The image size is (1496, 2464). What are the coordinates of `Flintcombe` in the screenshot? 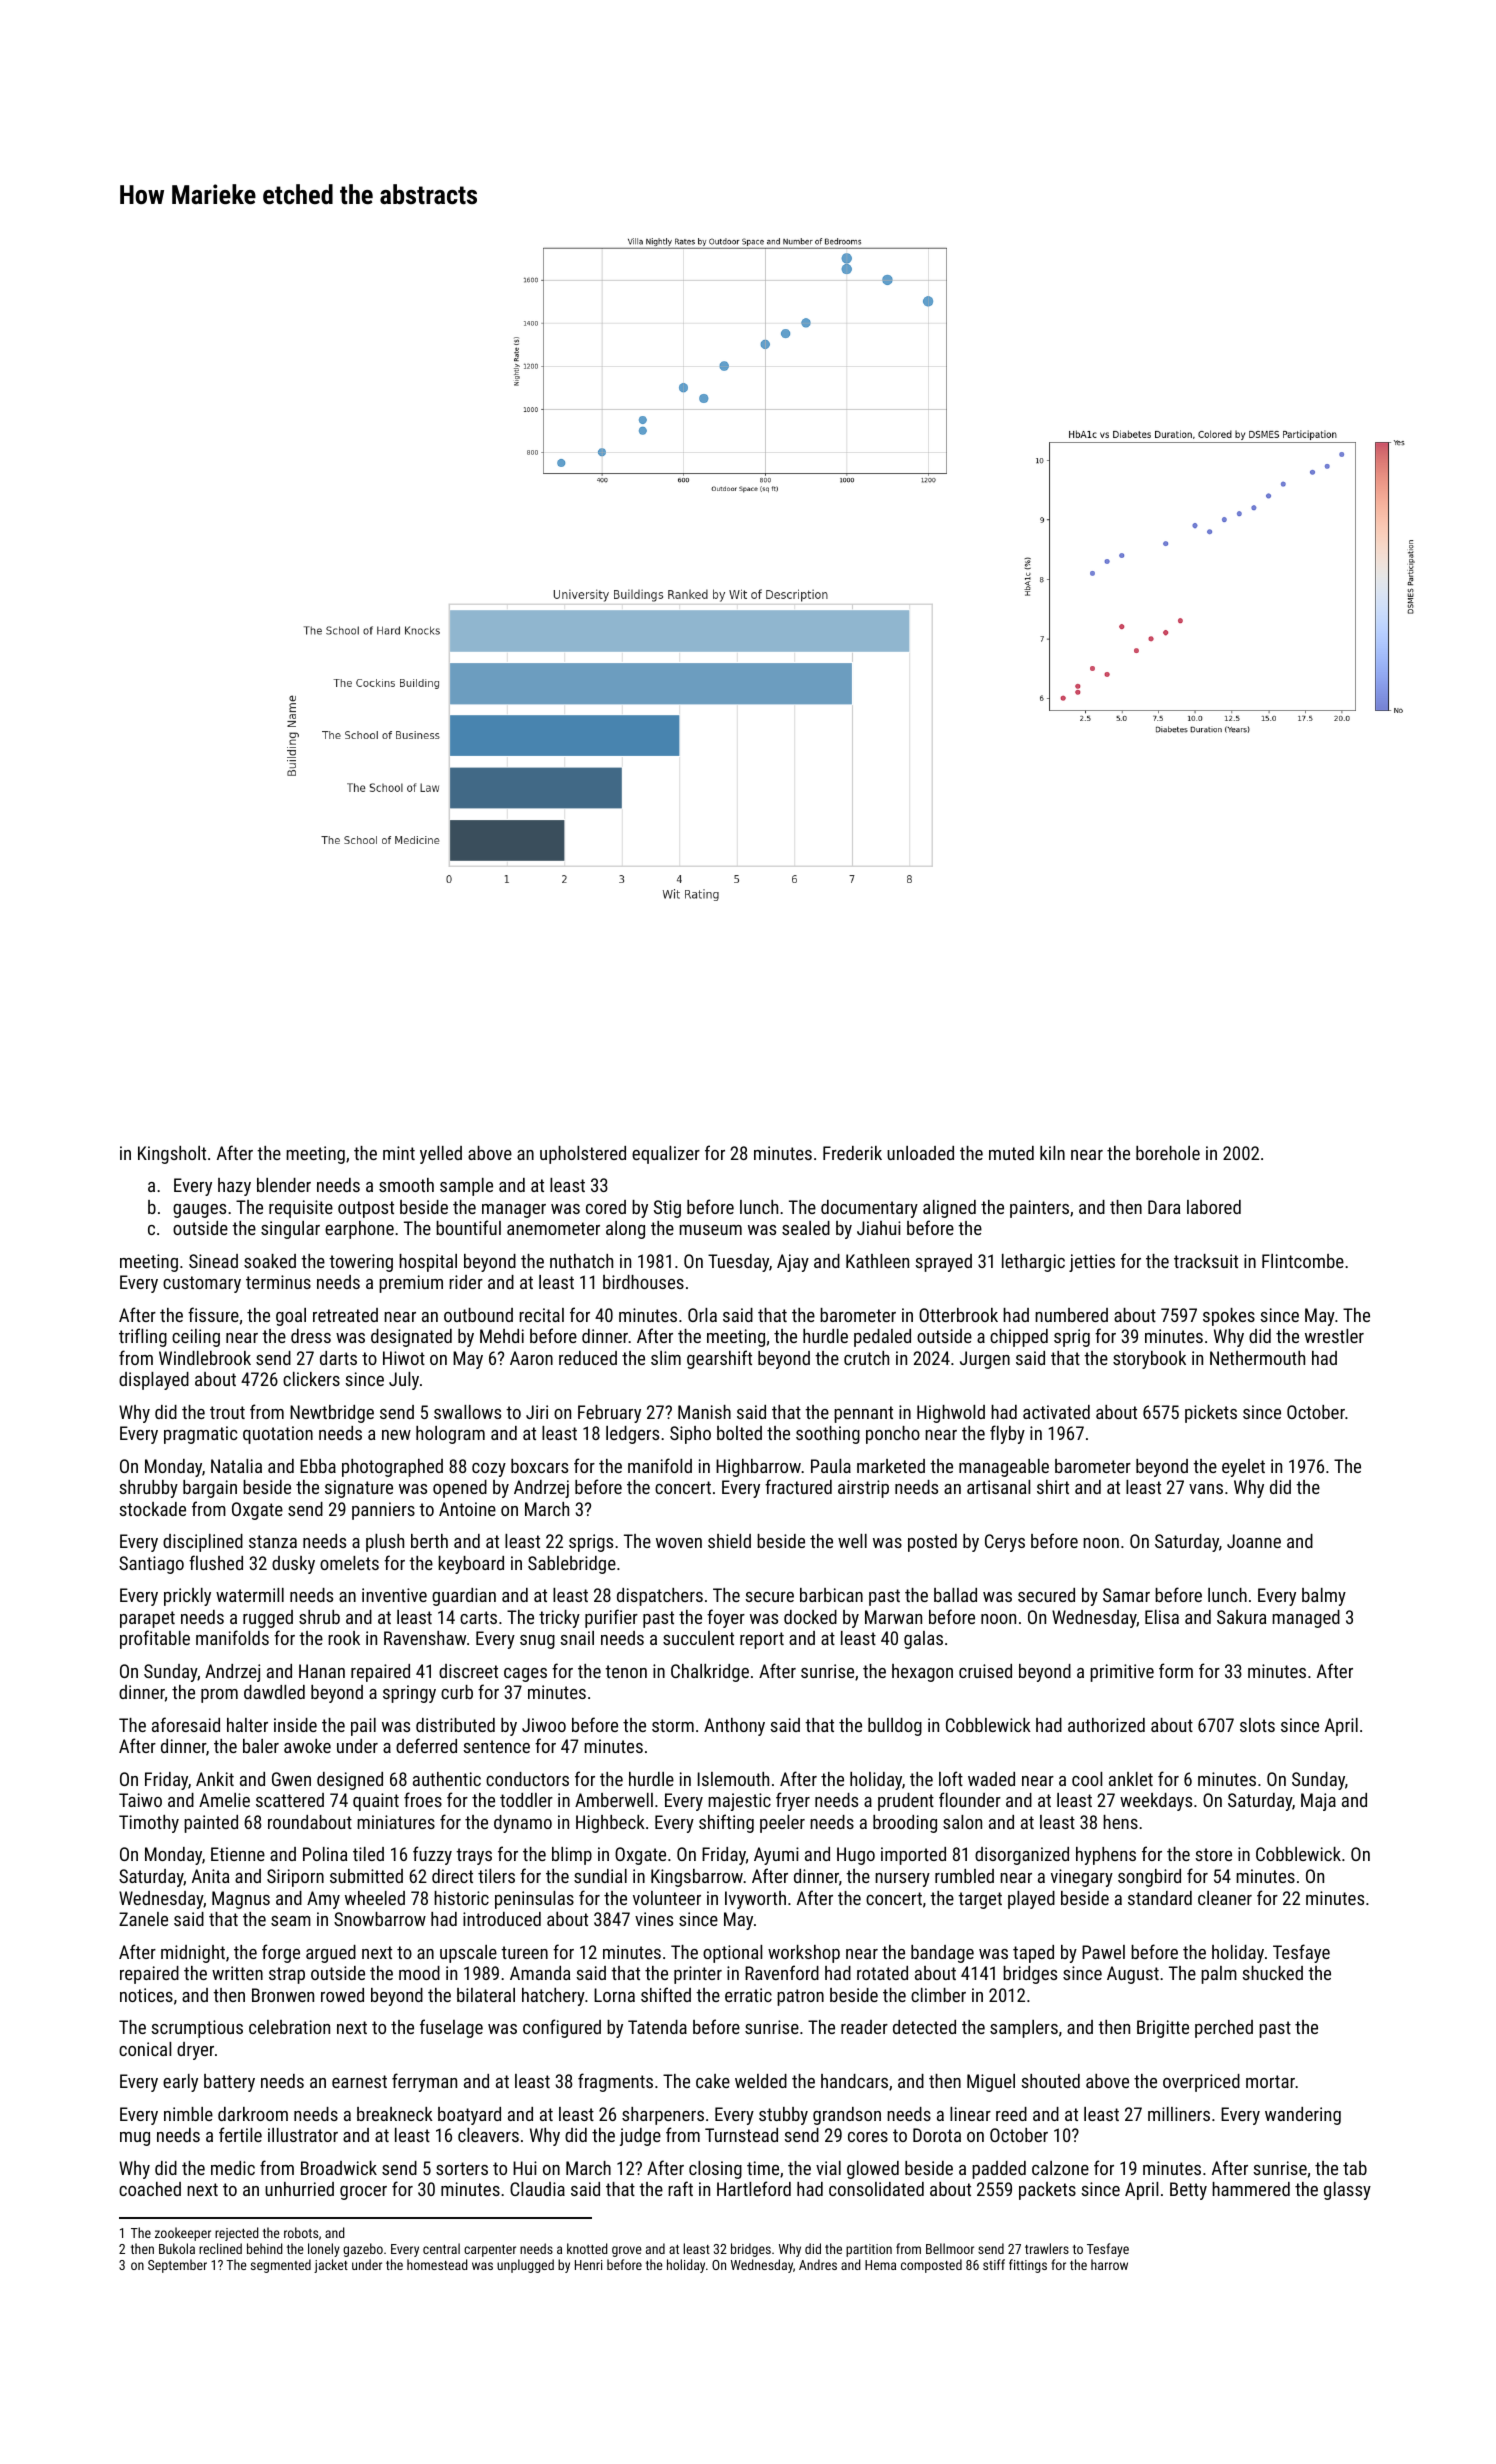 It's located at (1303, 1261).
